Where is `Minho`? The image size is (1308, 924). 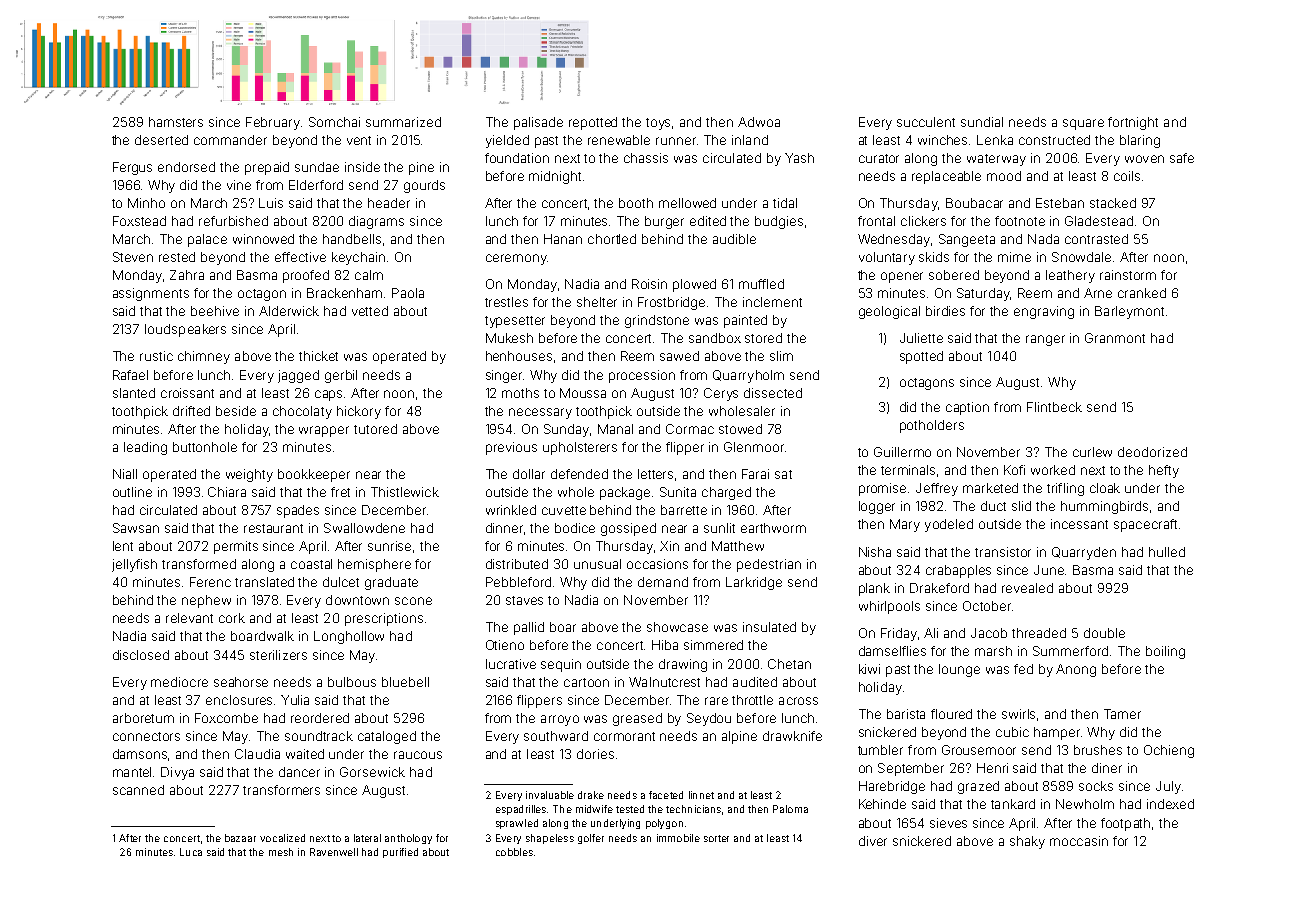
Minho is located at coordinates (146, 203).
